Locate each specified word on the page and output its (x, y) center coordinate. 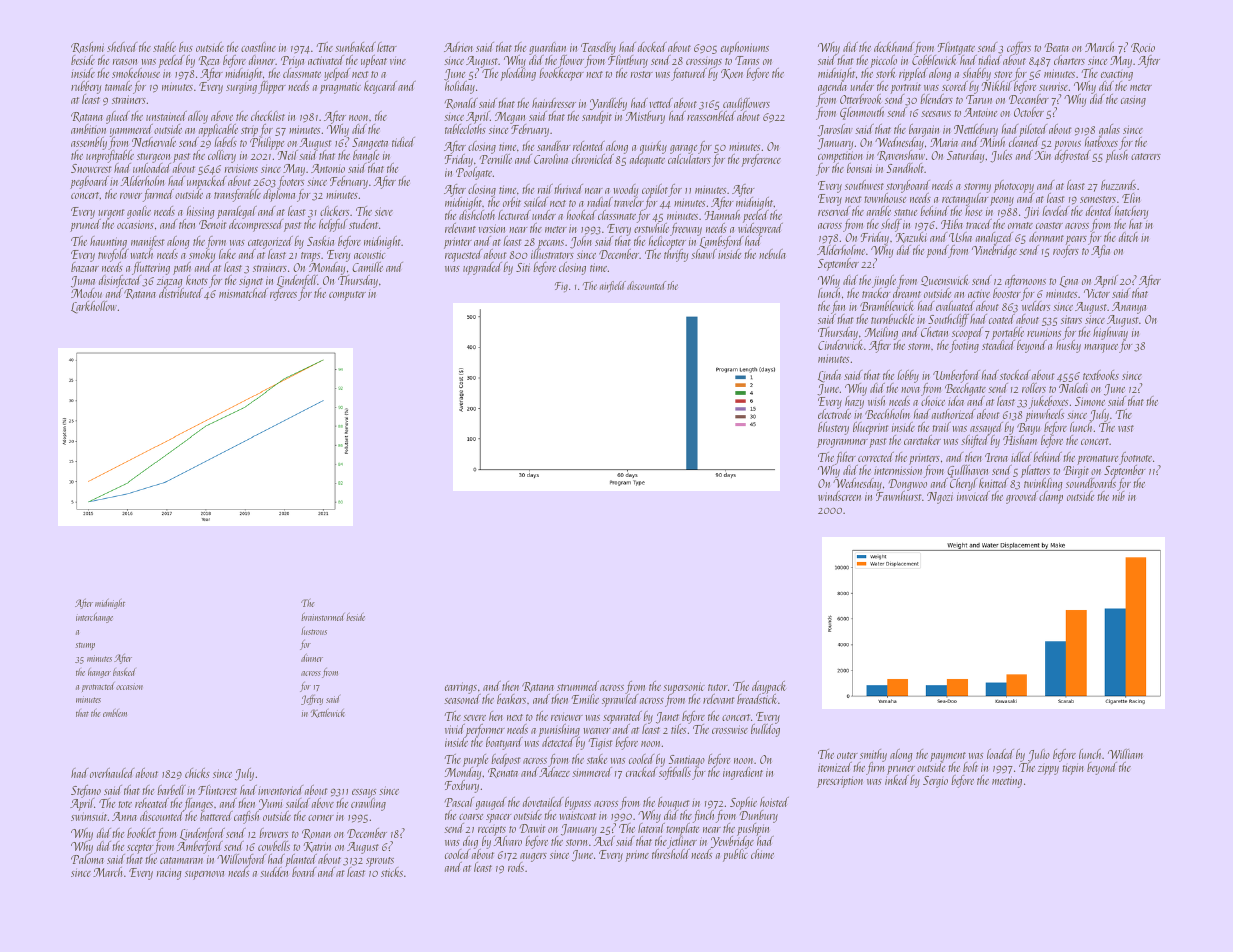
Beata (1057, 47)
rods (516, 867)
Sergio (935, 782)
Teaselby (598, 48)
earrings (461, 688)
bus (186, 47)
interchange (94, 618)
